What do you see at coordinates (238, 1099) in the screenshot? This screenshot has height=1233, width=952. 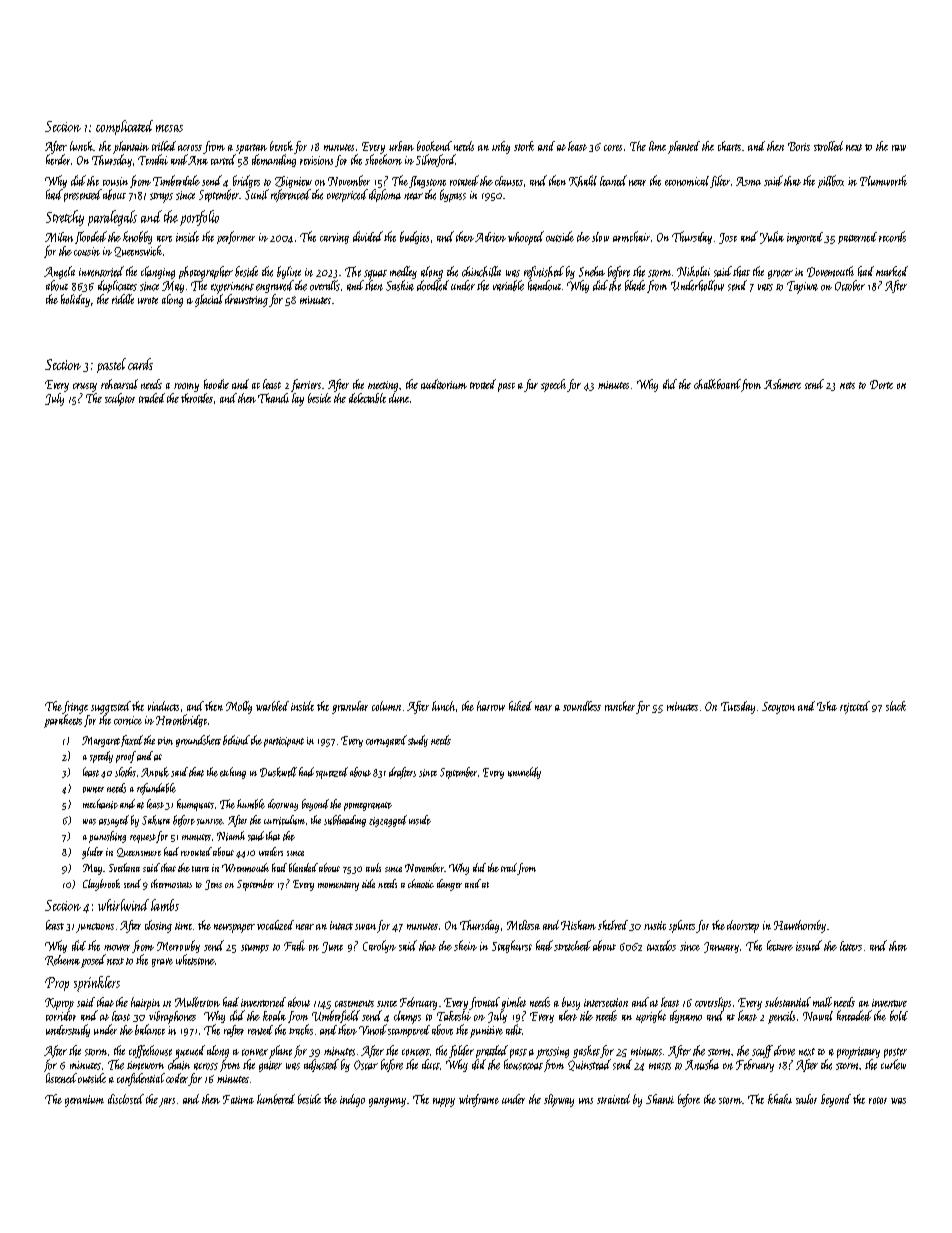 I see `Fatima` at bounding box center [238, 1099].
